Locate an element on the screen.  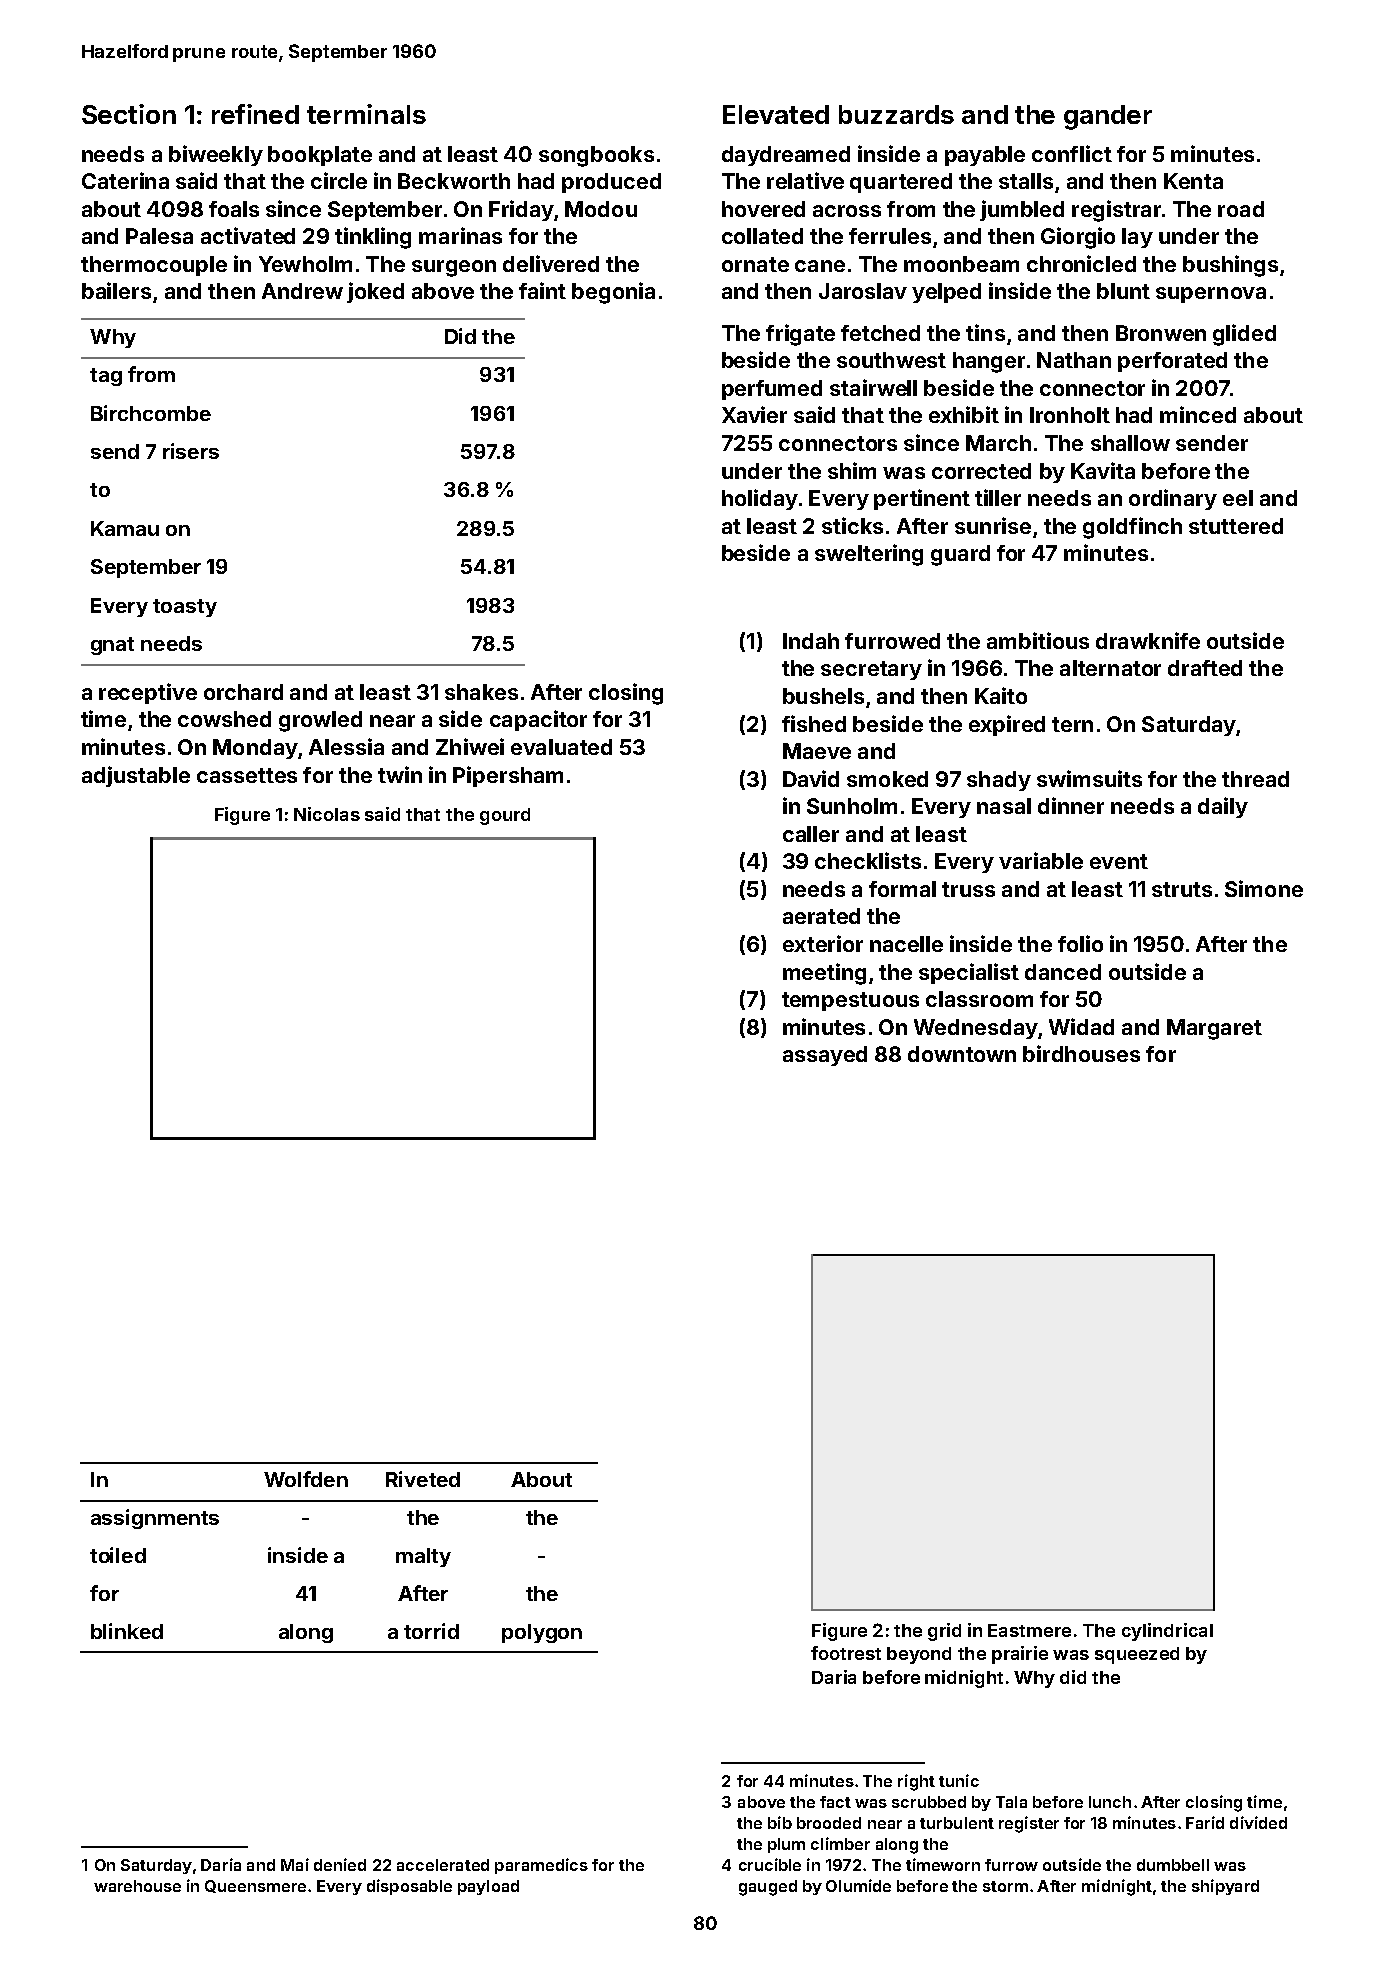
birdhouses is located at coordinates (1081, 1053).
